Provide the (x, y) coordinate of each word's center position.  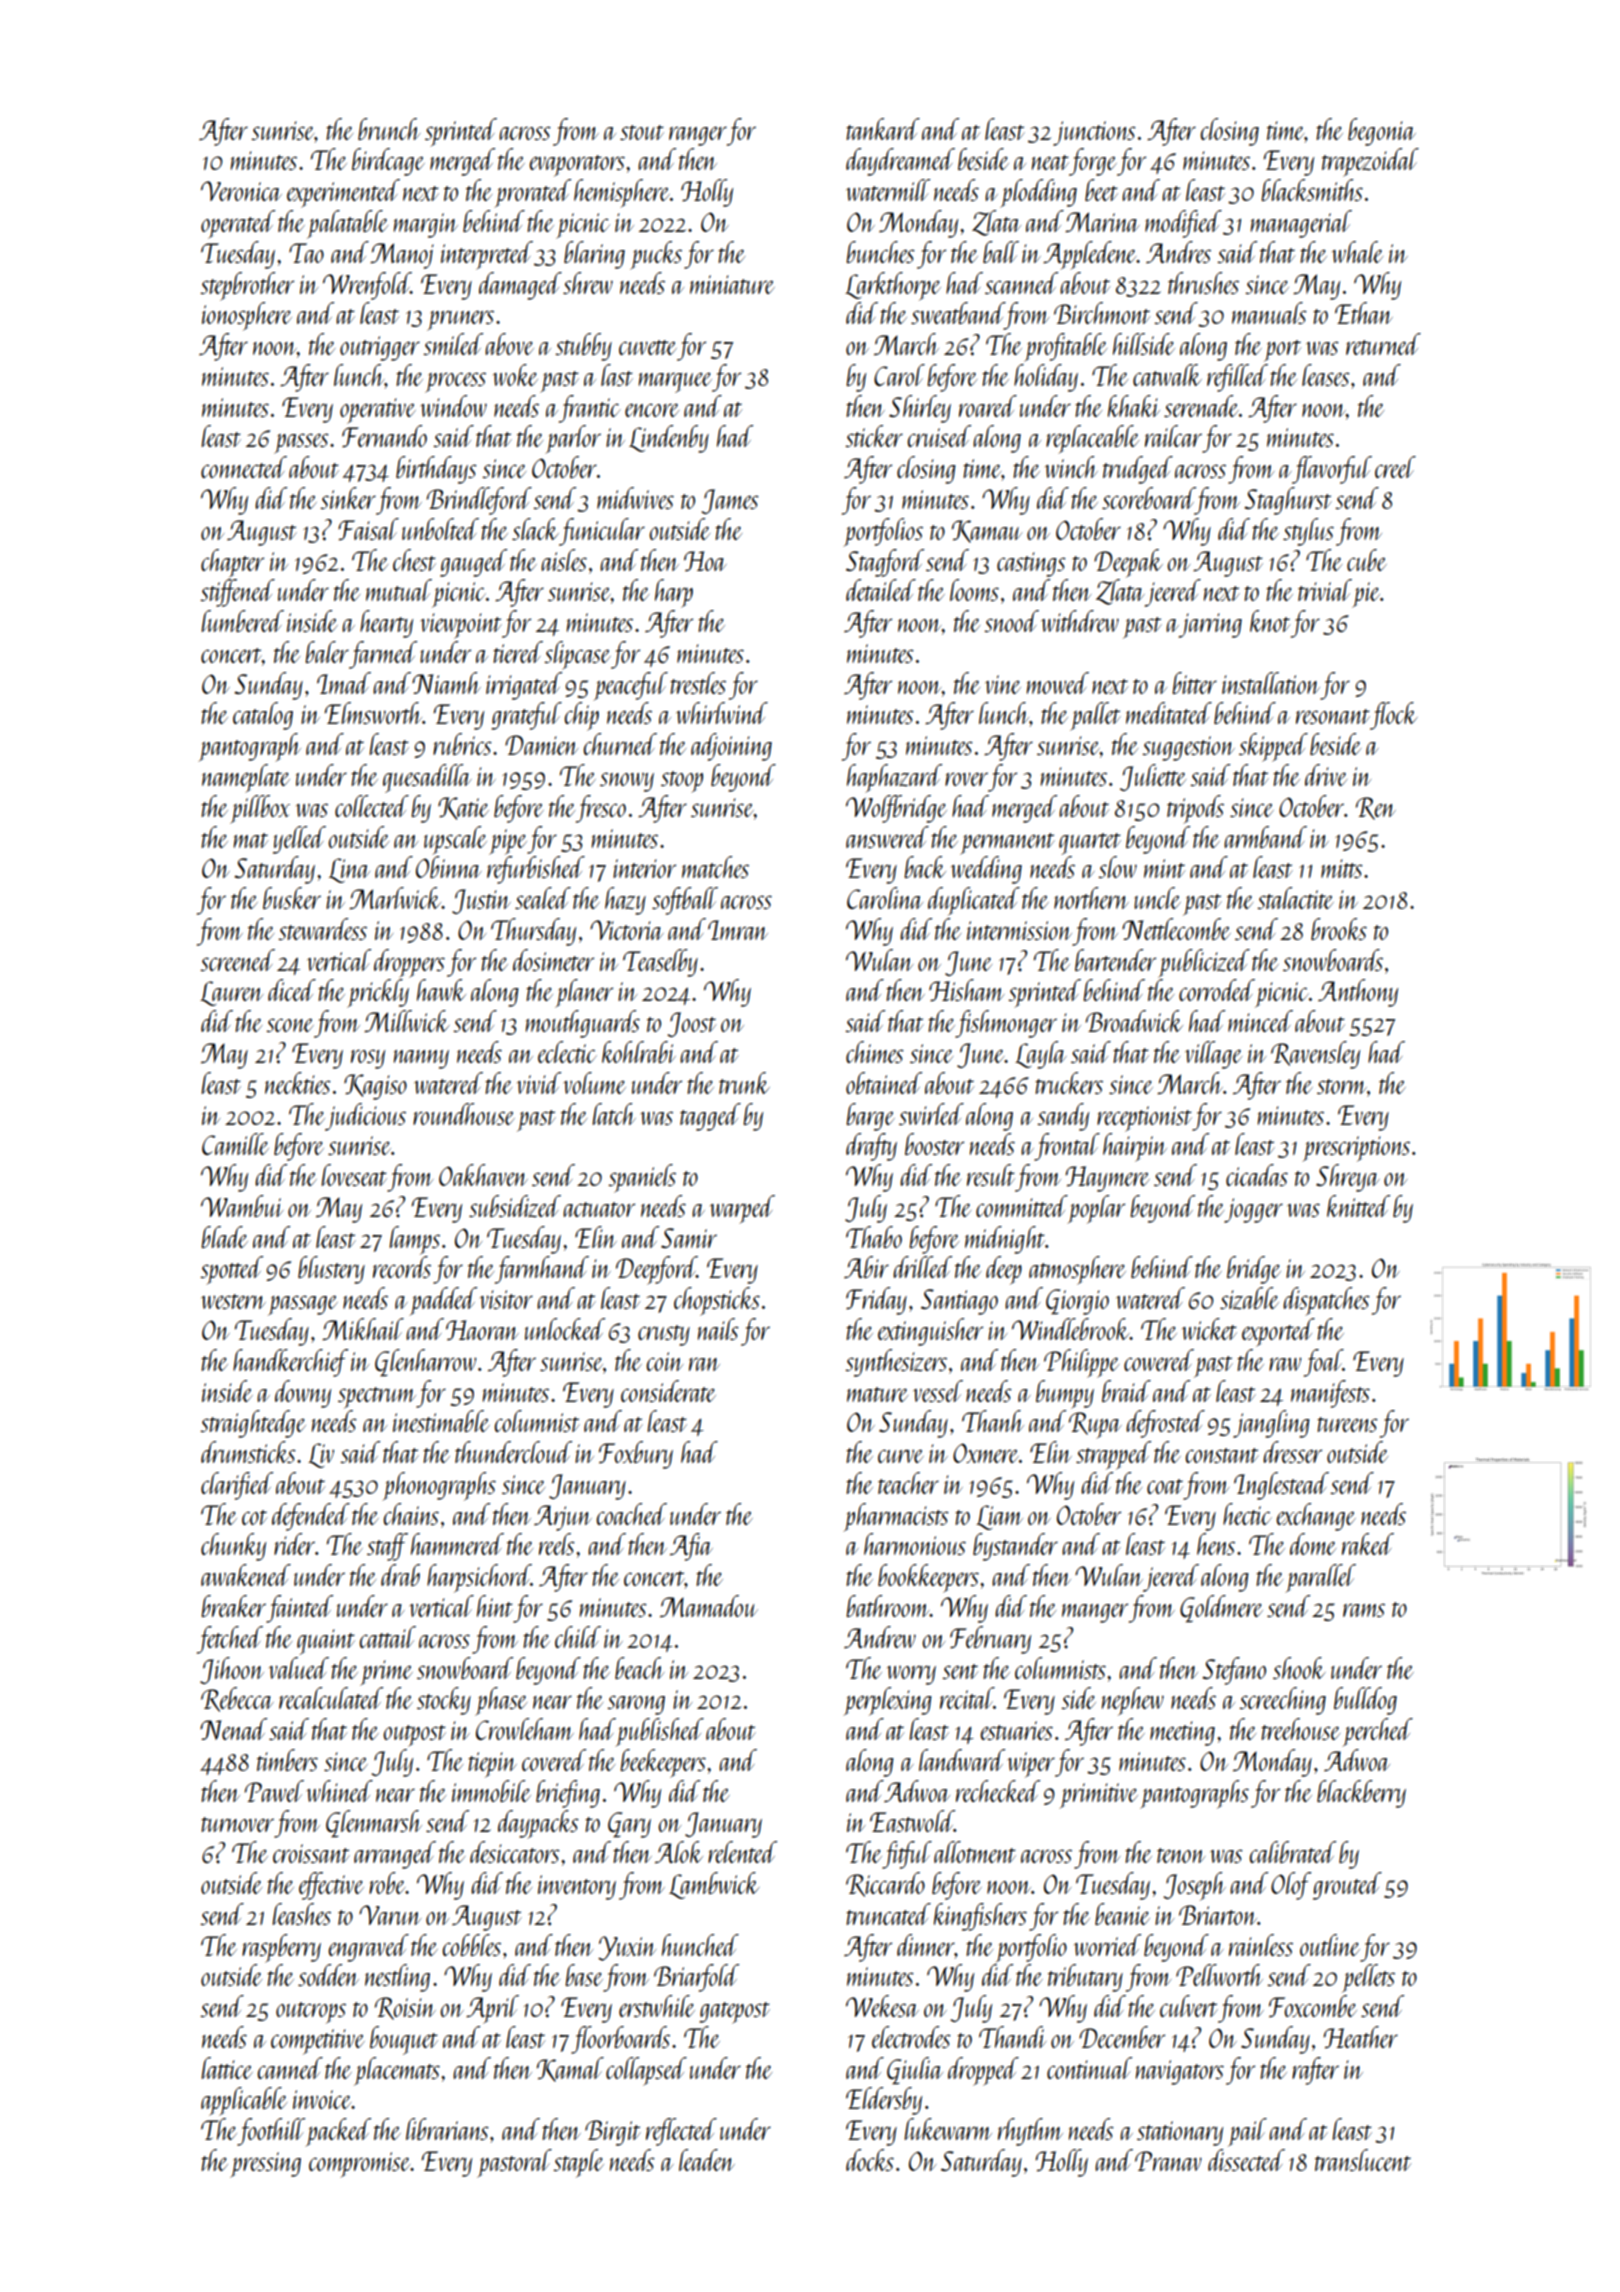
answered (887, 837)
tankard (883, 129)
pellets (1368, 1978)
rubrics (462, 744)
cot (254, 1517)
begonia (1382, 132)
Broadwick (1134, 1021)
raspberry (281, 1948)
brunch (389, 129)
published (660, 1732)
